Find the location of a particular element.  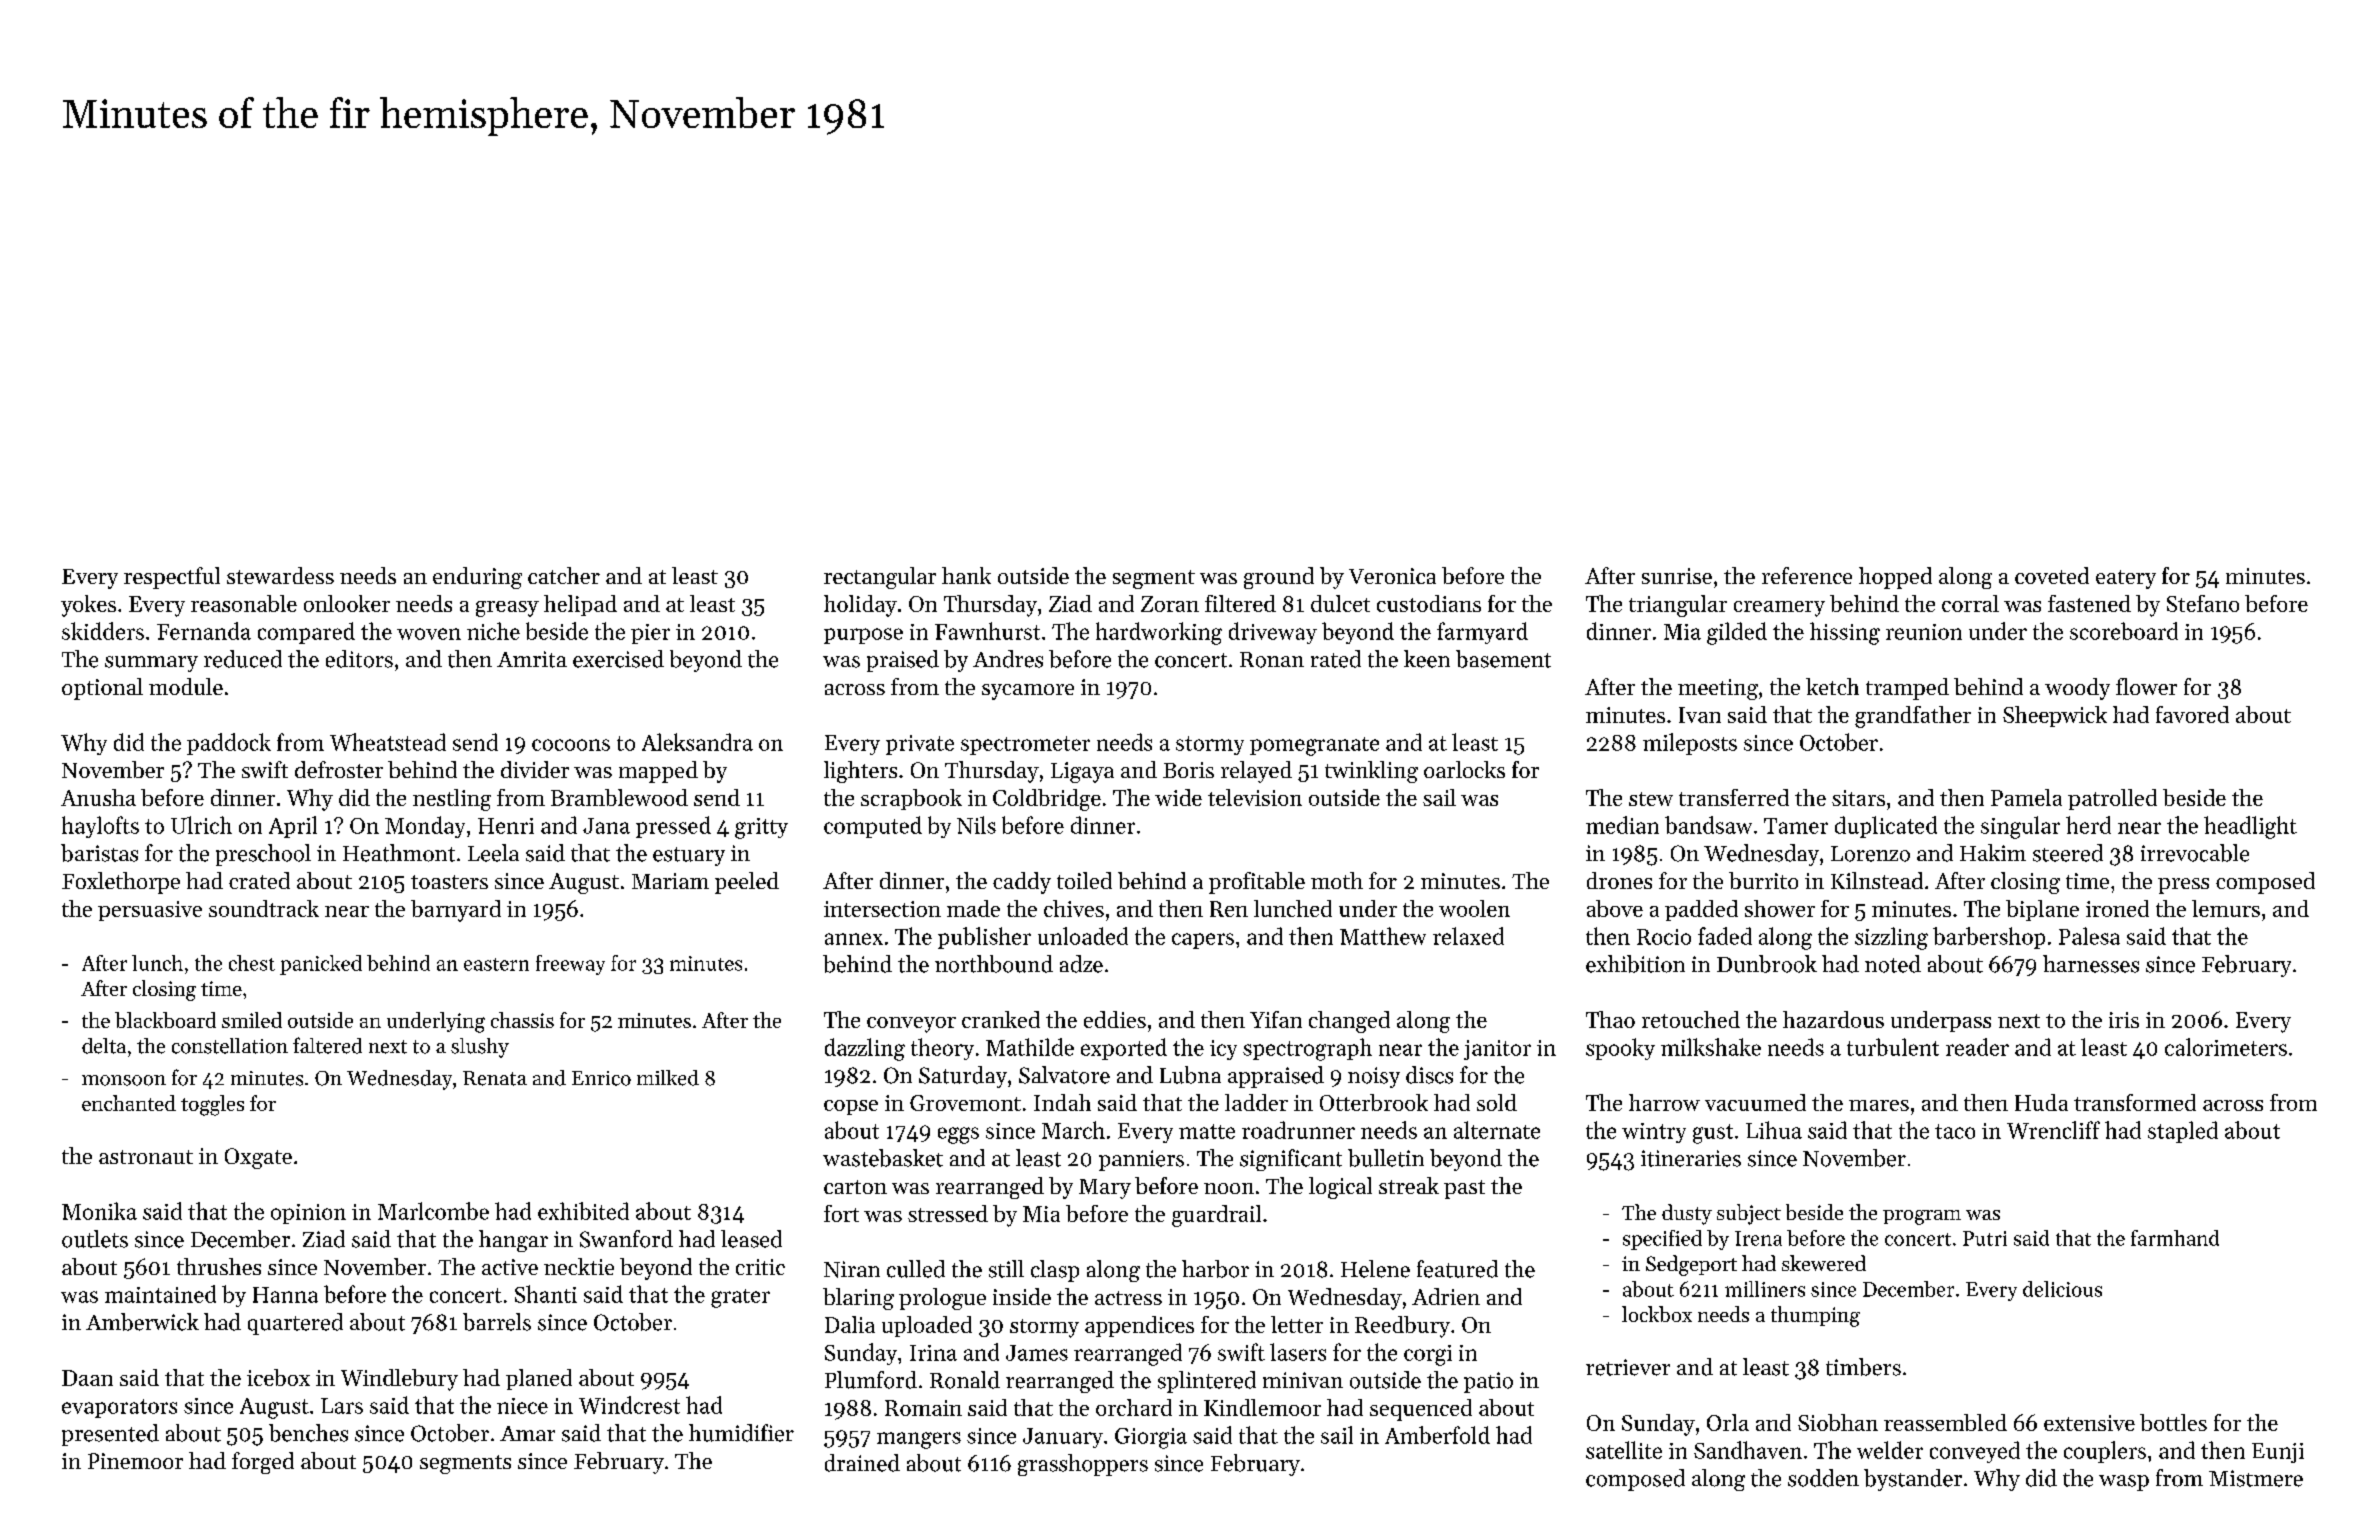

opinion is located at coordinates (308, 1214).
